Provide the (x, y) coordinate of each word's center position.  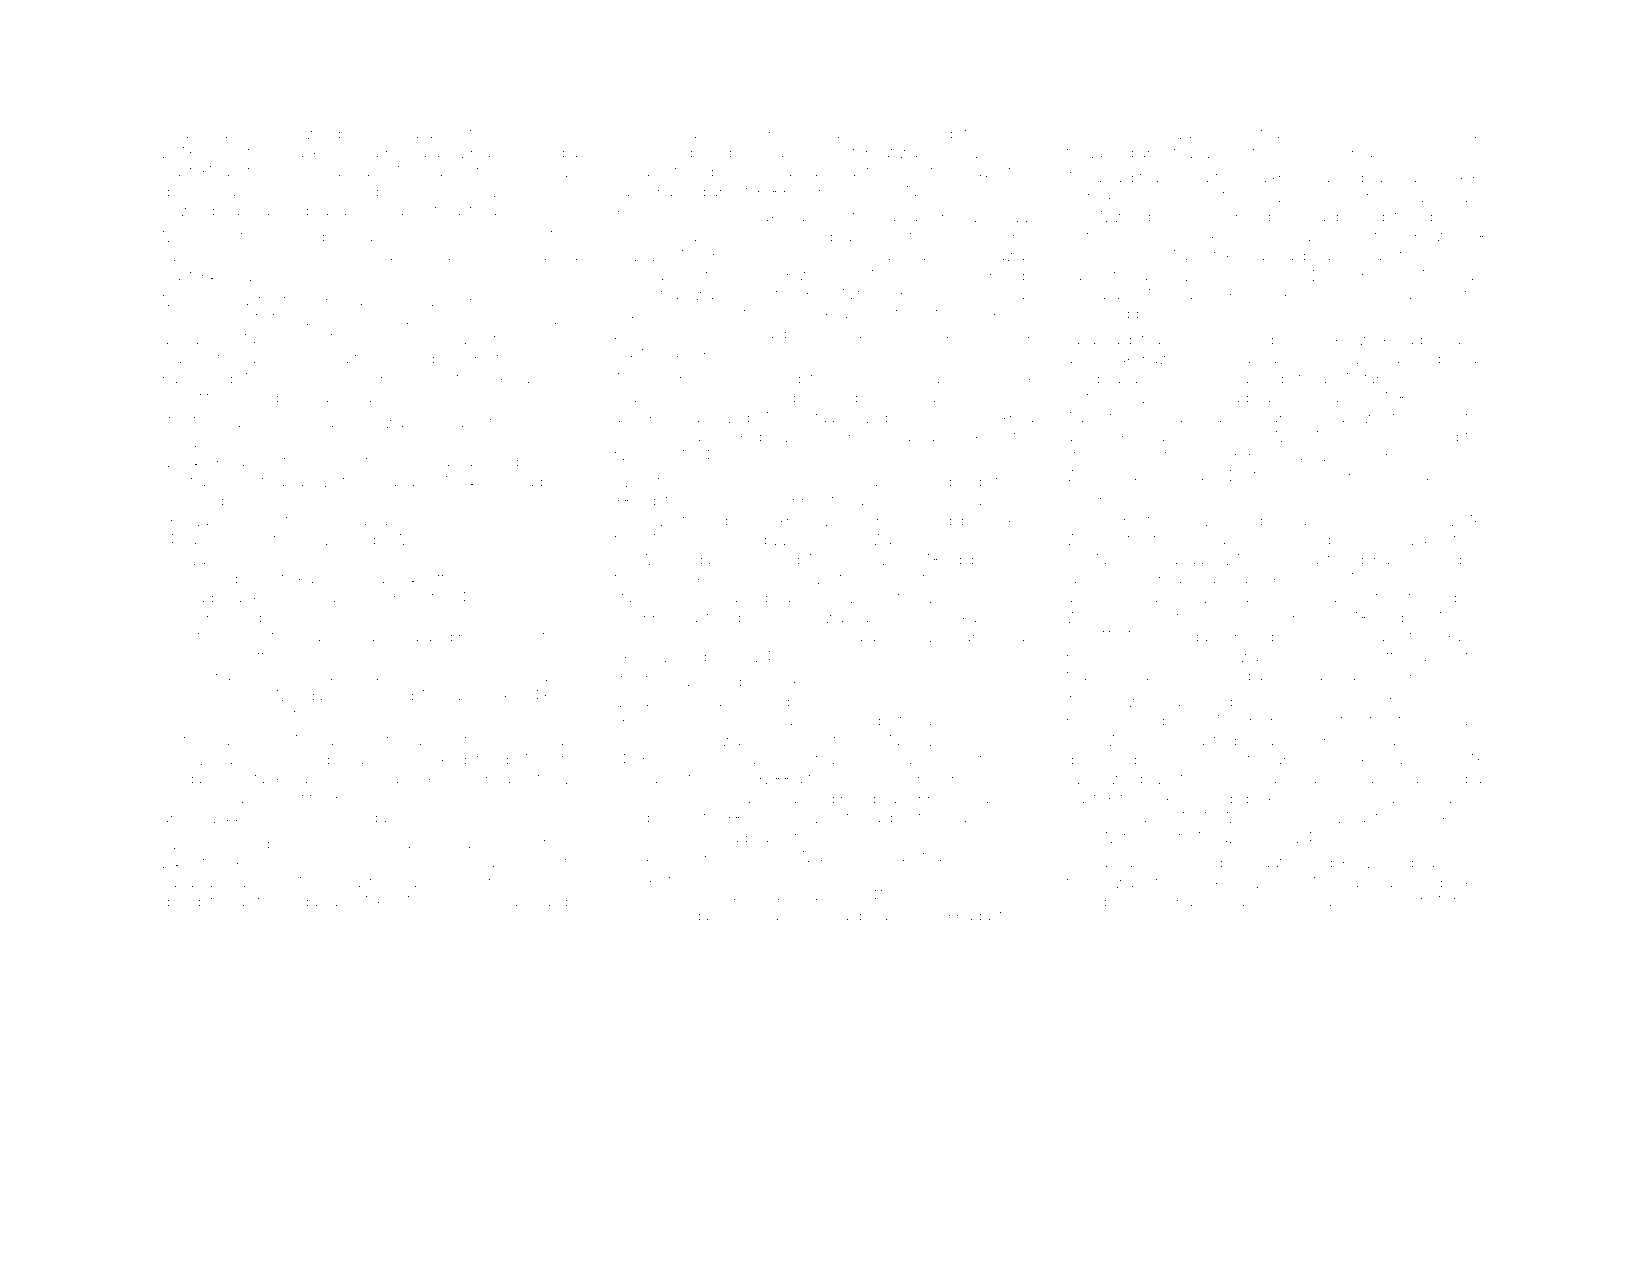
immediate (857, 481)
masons (1435, 476)
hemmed (1327, 197)
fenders (1148, 837)
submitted (786, 837)
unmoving (240, 258)
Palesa (320, 578)
